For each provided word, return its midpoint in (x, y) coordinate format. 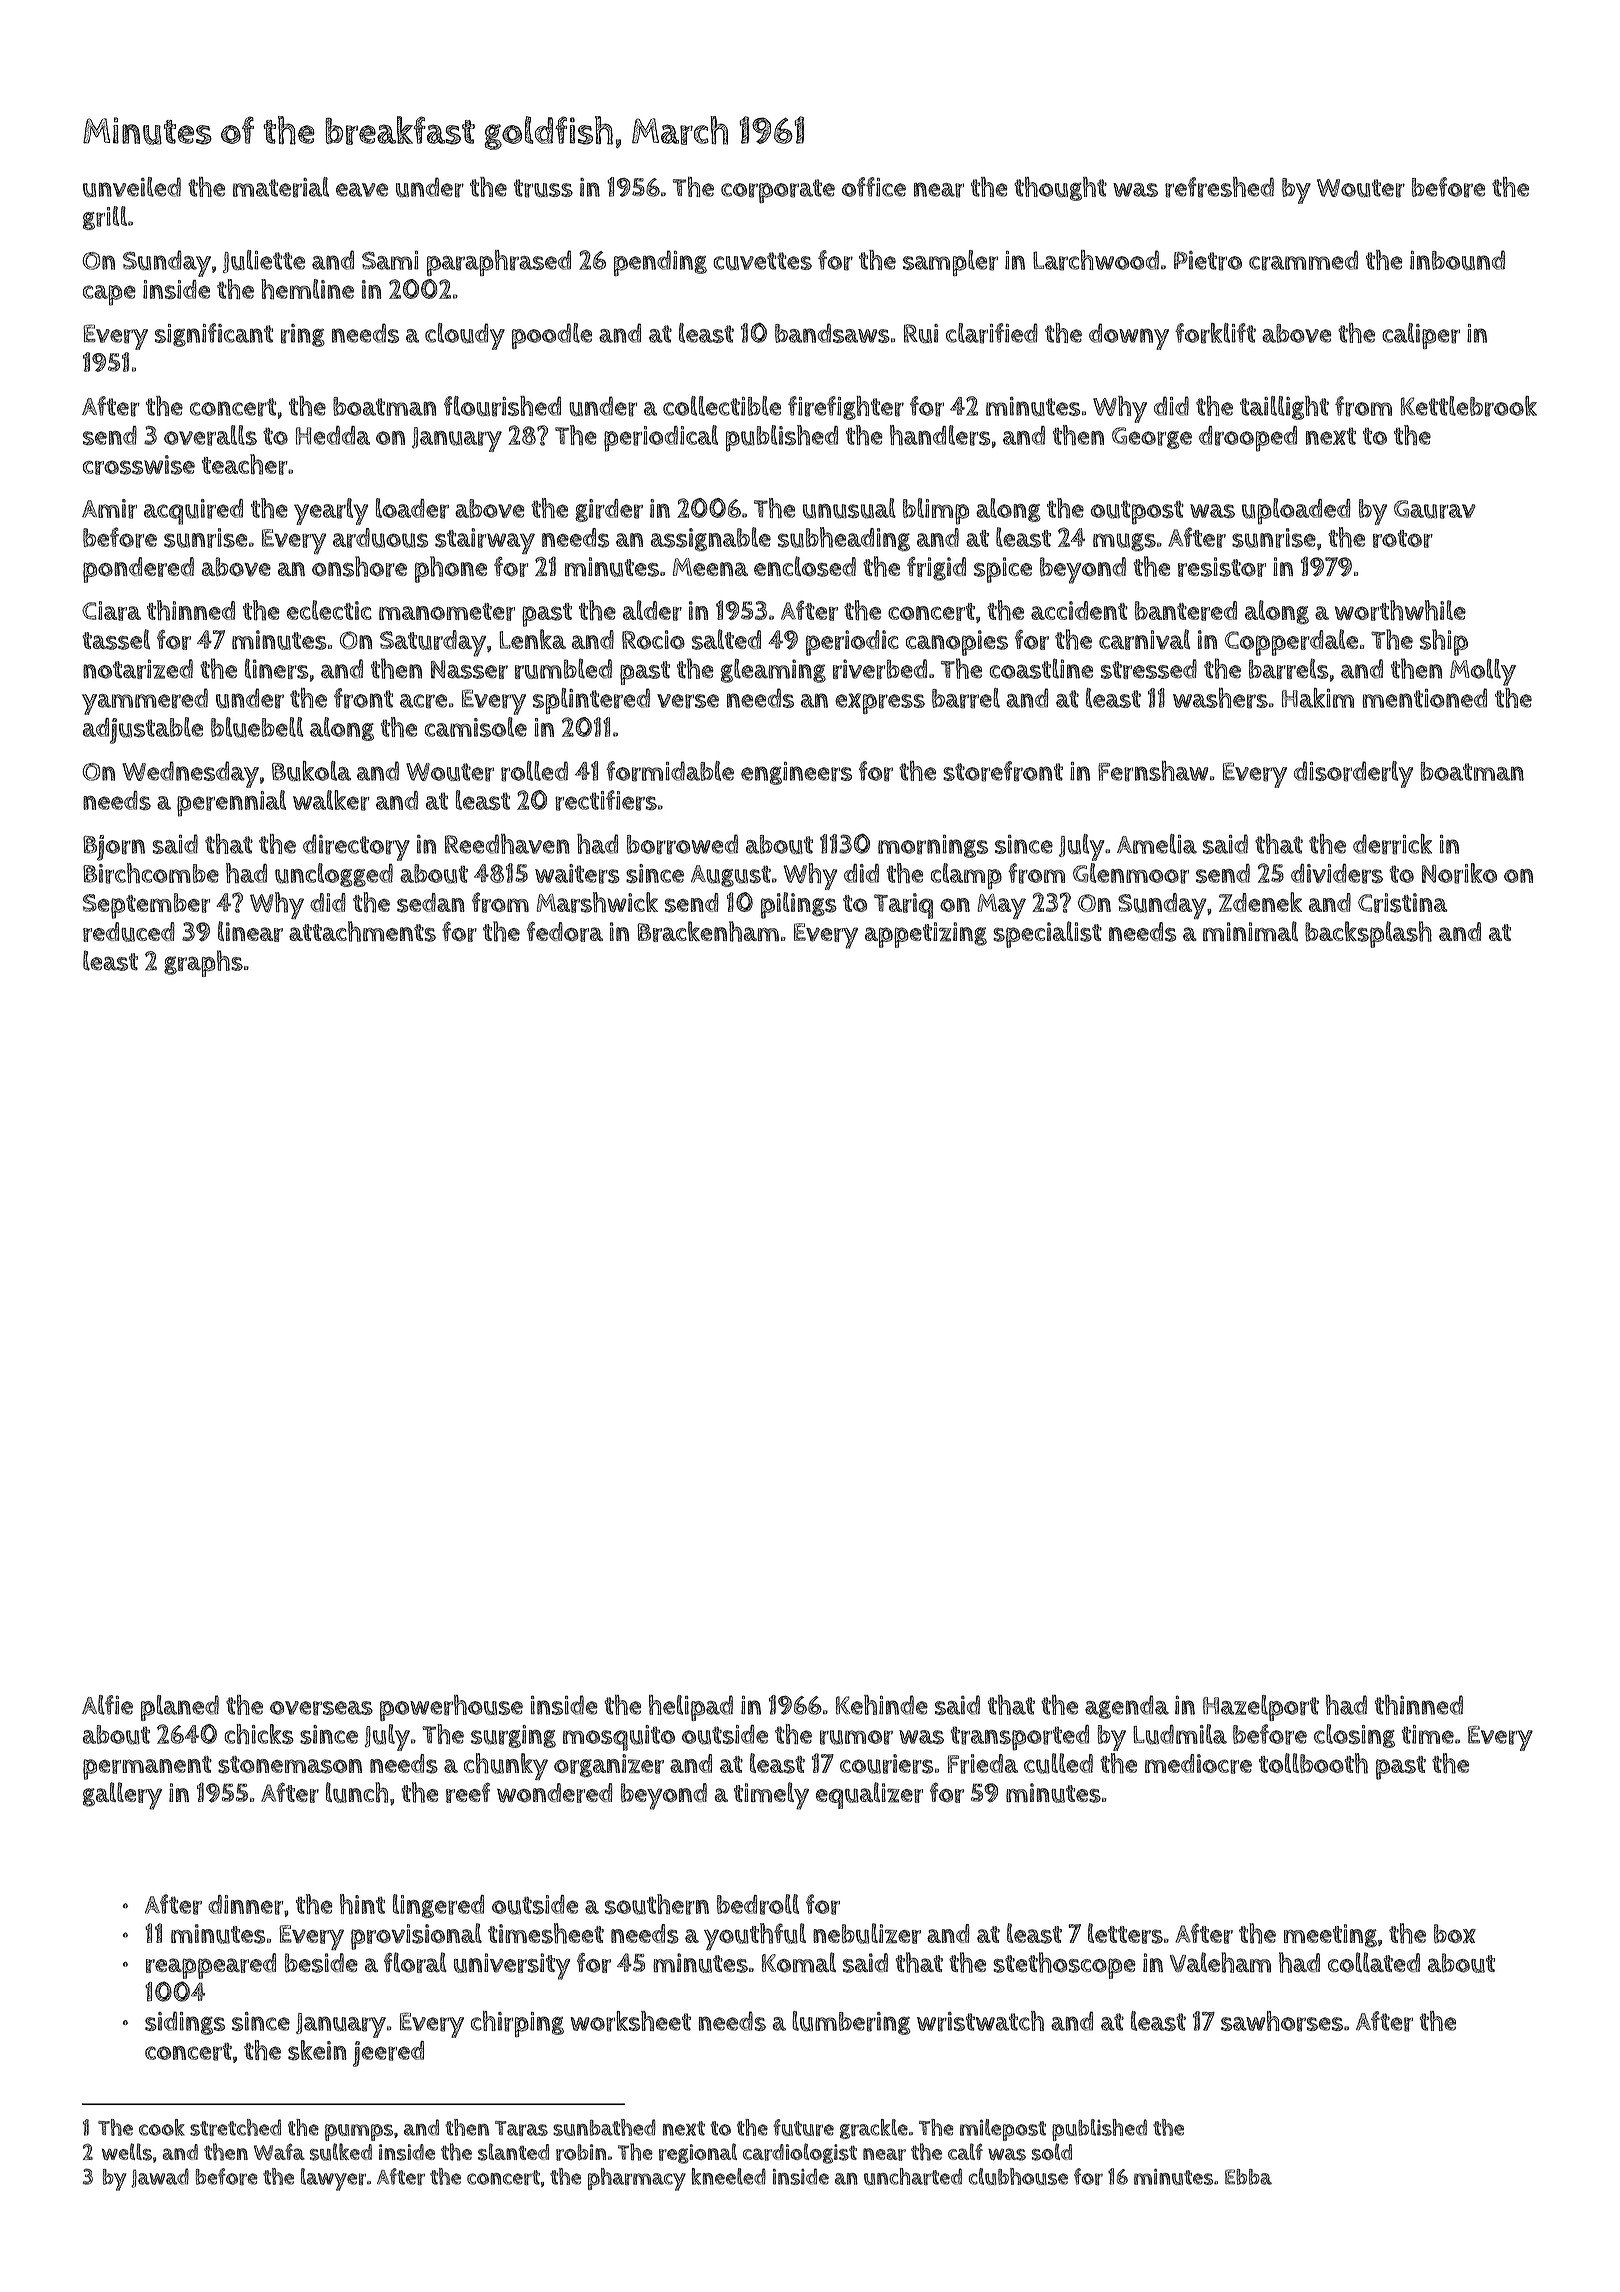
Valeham (1220, 1962)
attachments (362, 931)
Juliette (264, 261)
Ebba (1248, 2177)
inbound (1457, 260)
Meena (710, 567)
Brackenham (708, 931)
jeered (388, 2054)
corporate (778, 191)
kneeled (729, 2176)
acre (423, 701)
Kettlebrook (1469, 406)
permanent (147, 1768)
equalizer (869, 1795)
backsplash (1368, 934)
